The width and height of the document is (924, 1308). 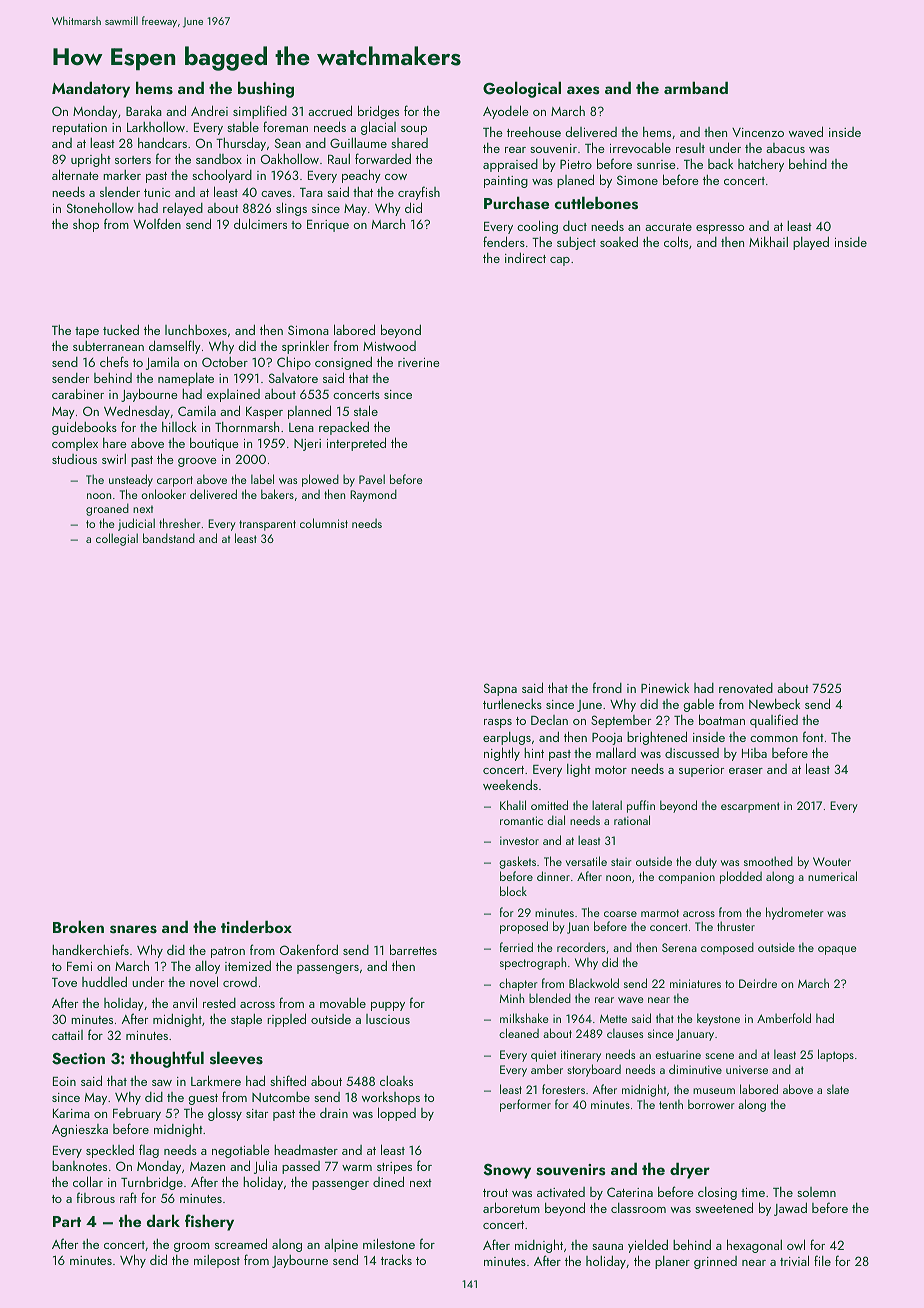 I want to click on nameplate, so click(x=186, y=379).
